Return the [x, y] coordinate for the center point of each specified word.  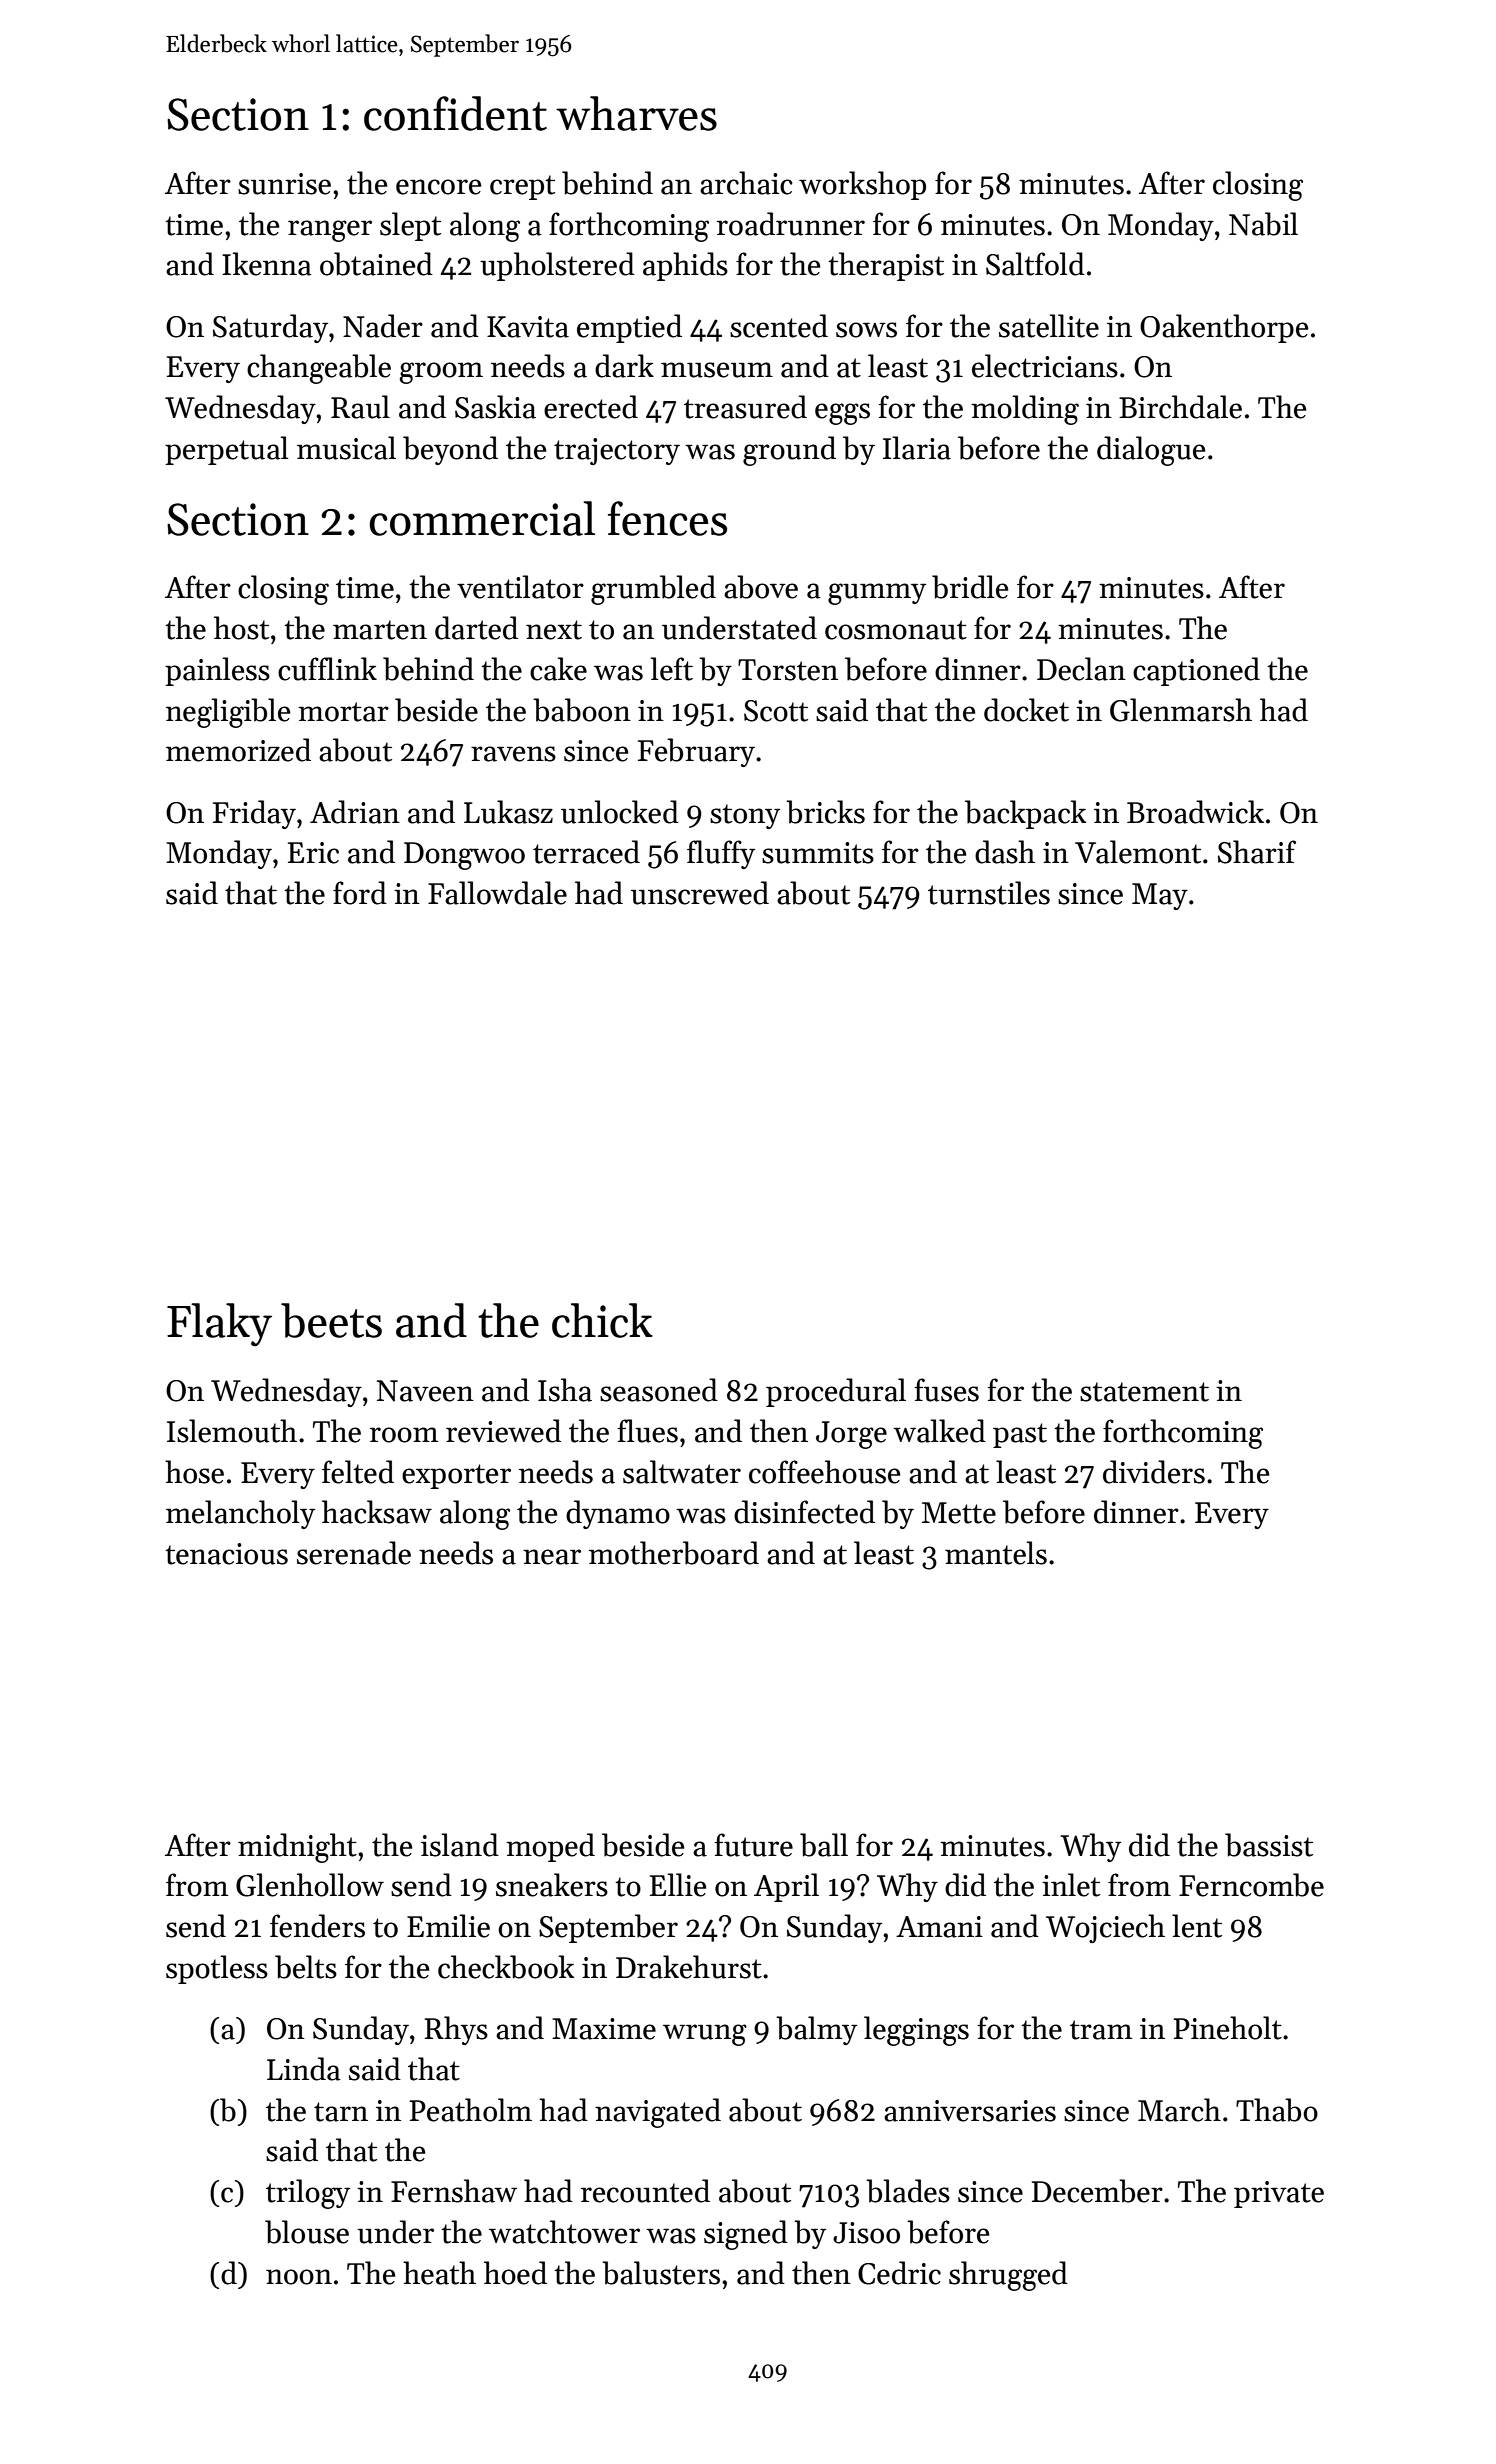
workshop [862, 185]
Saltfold [1035, 264]
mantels [996, 1553]
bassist [1269, 1845]
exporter [456, 1476]
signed [746, 2235]
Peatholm [470, 2110]
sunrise [284, 184]
